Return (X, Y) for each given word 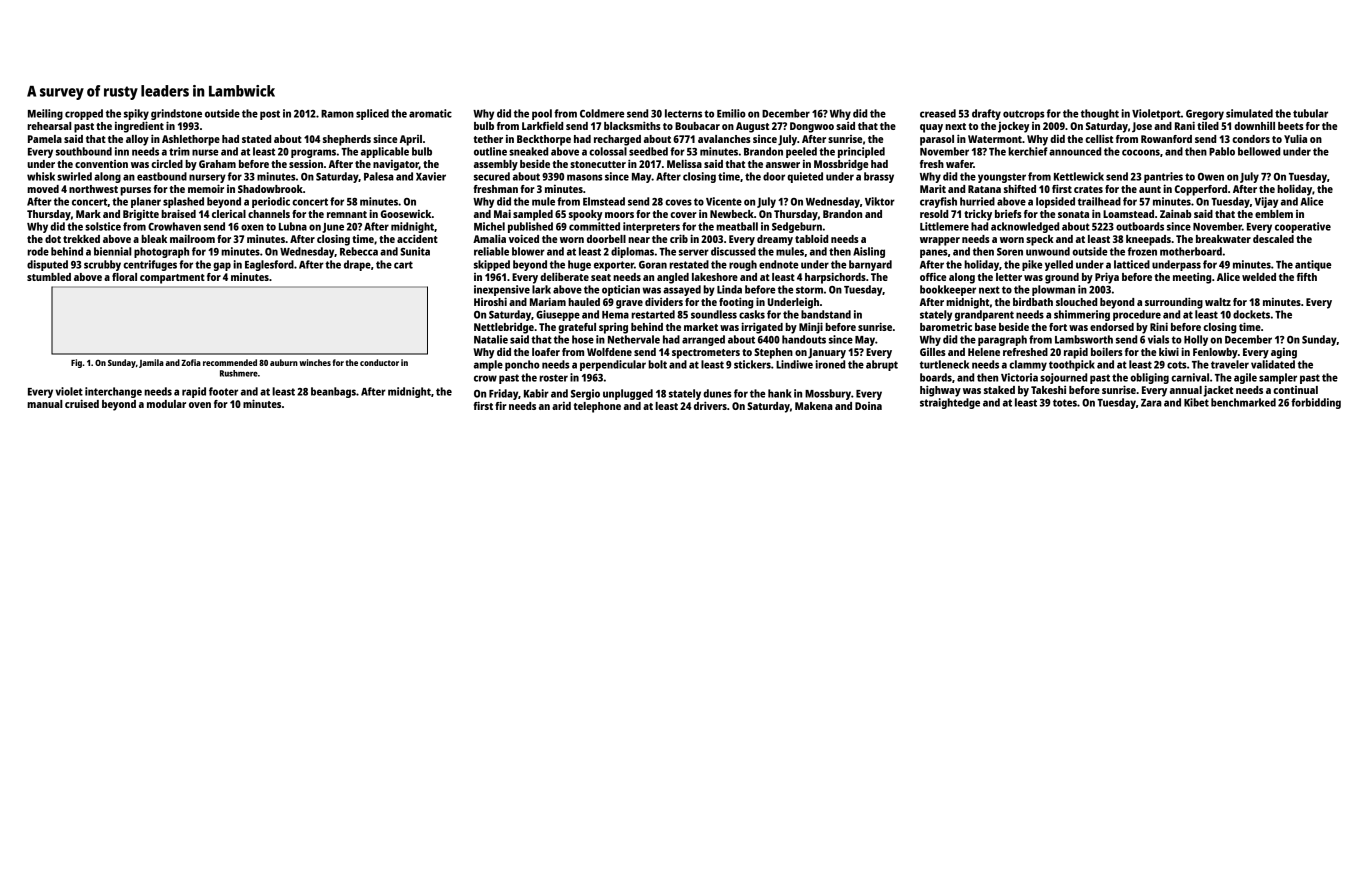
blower (528, 251)
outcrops (1024, 115)
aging (1284, 353)
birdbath (1033, 302)
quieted (805, 177)
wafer (959, 164)
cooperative (1303, 227)
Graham (217, 164)
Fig (76, 363)
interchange (113, 392)
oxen (252, 227)
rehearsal (49, 126)
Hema (615, 315)
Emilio (731, 113)
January (827, 353)
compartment (172, 279)
